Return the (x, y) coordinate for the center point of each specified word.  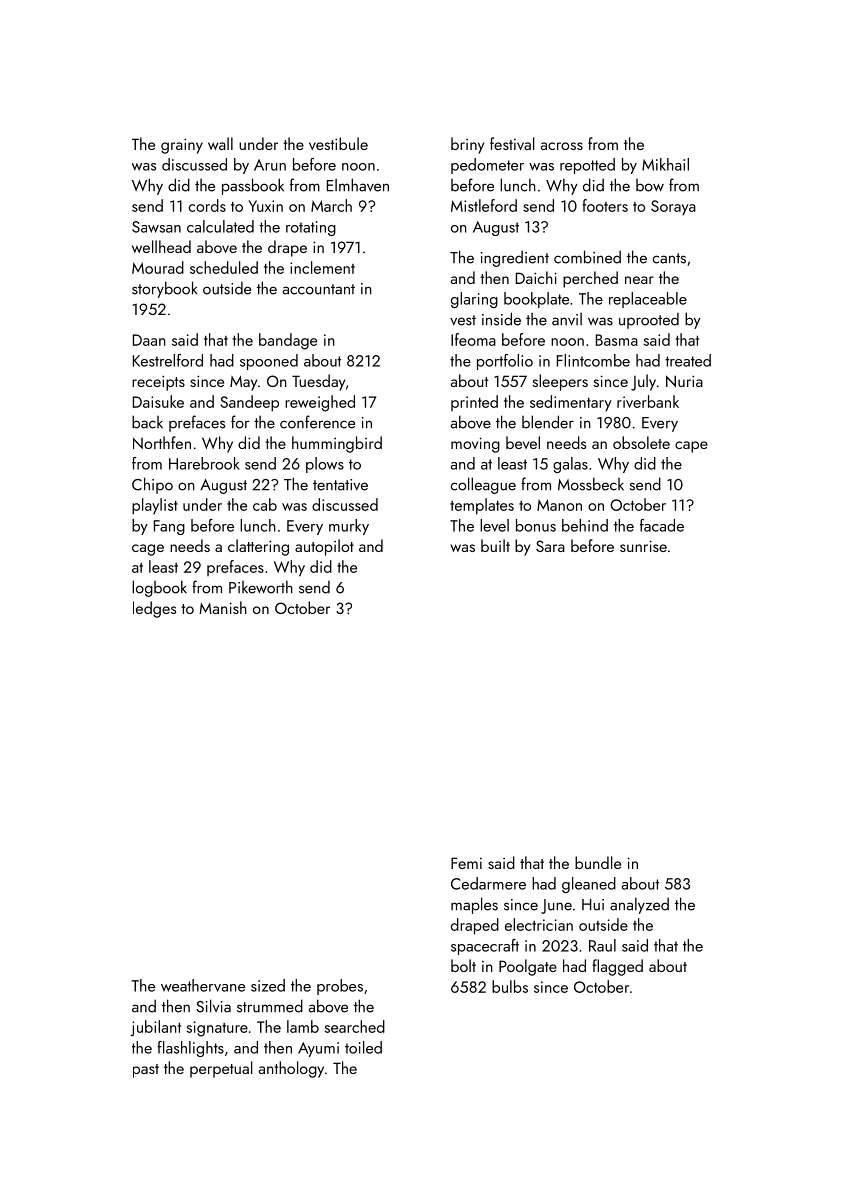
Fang (169, 527)
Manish (223, 607)
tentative (340, 485)
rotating (311, 228)
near (639, 280)
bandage (288, 341)
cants (669, 258)
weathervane (203, 985)
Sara (550, 546)
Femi (466, 863)
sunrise (643, 546)
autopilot (324, 547)
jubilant (155, 1028)
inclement (322, 267)
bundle (598, 862)
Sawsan (156, 227)
